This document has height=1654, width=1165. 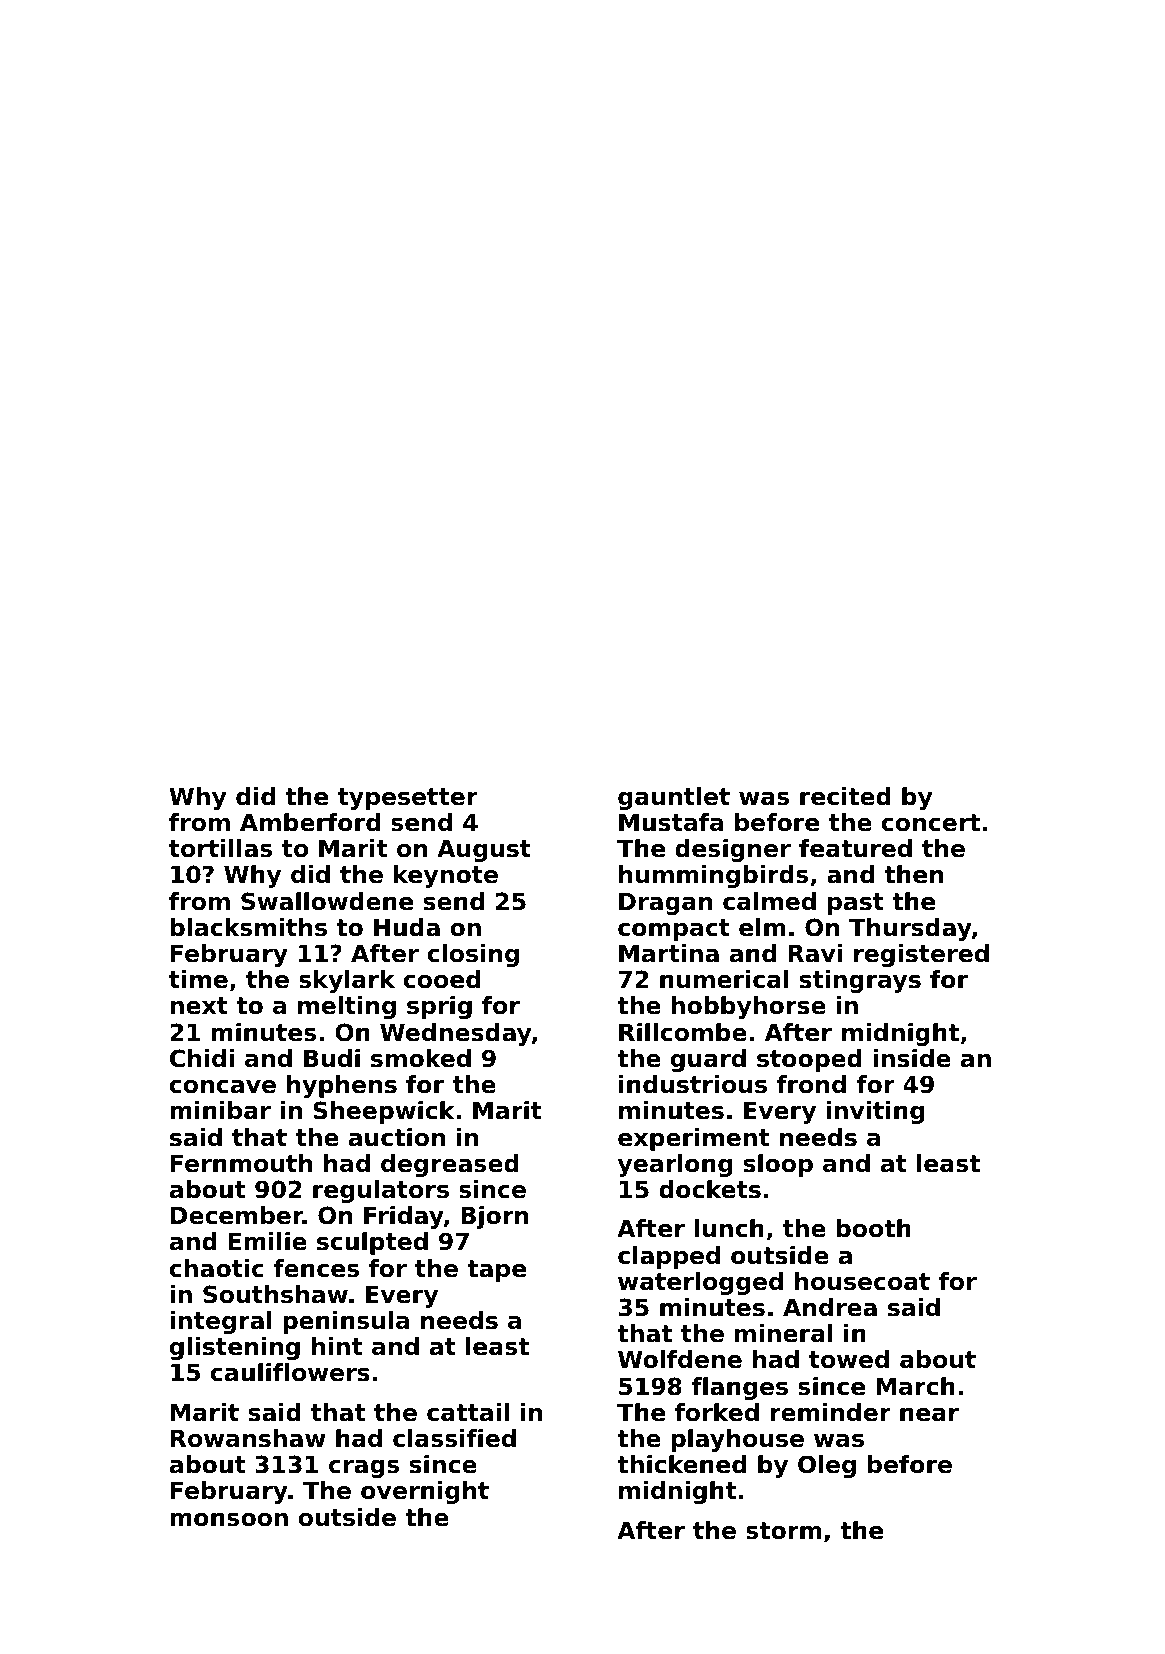 What do you see at coordinates (873, 1228) in the document?
I see `booth` at bounding box center [873, 1228].
